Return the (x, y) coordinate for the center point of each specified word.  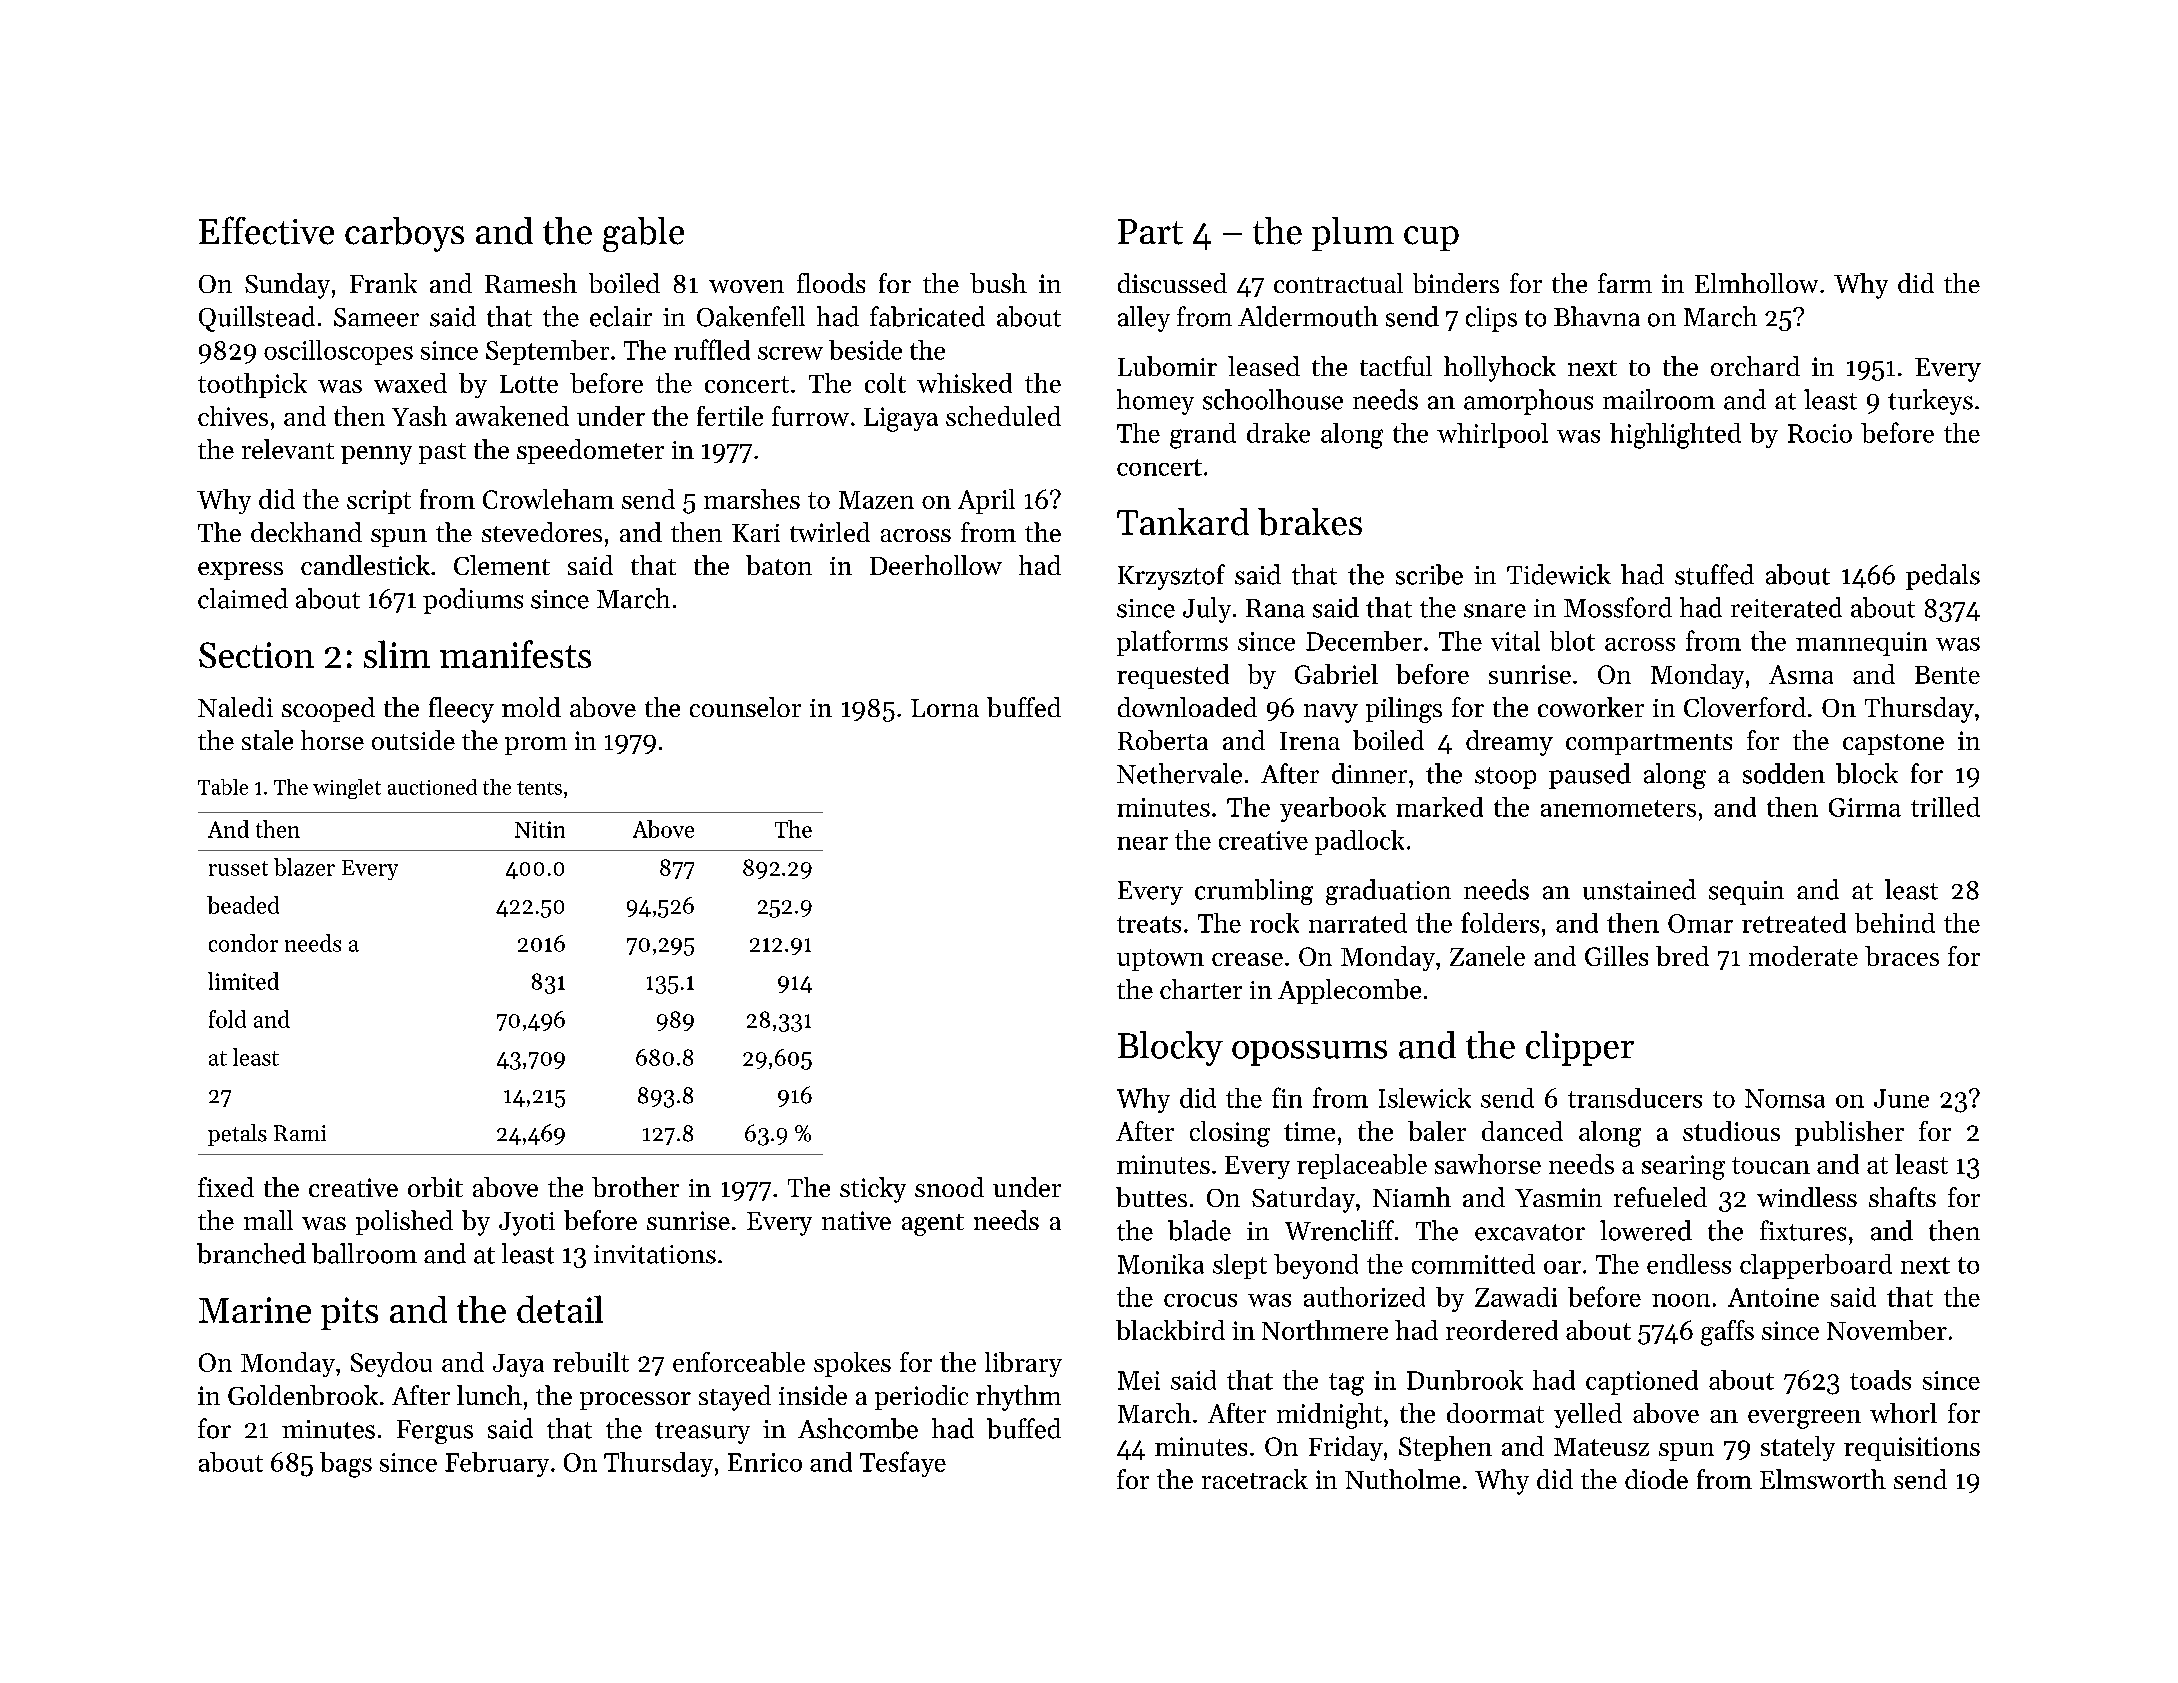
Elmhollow (1756, 283)
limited (243, 981)
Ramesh (531, 283)
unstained (1639, 889)
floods (831, 283)
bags (346, 1465)
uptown (1160, 960)
